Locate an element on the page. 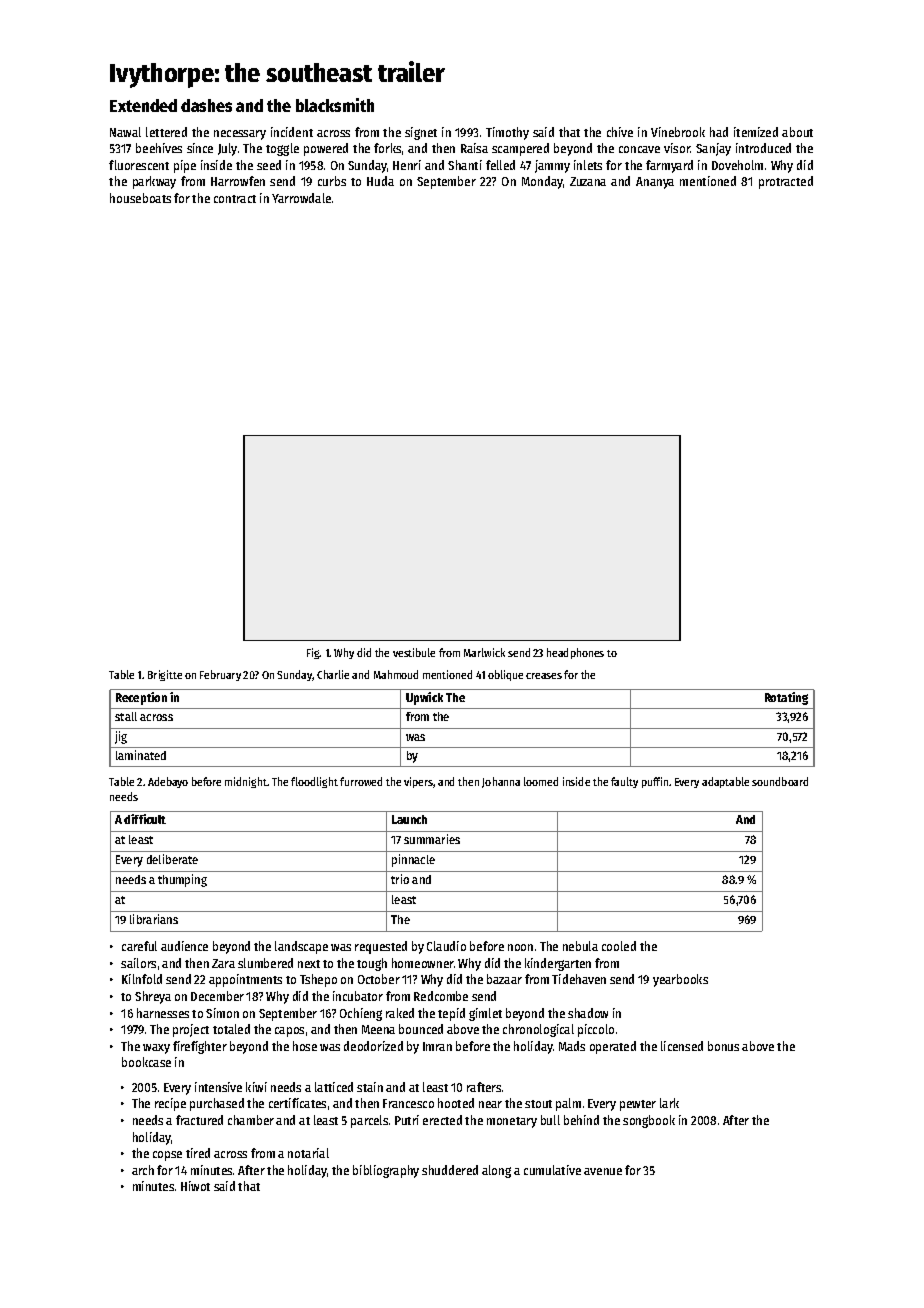 This document has width=924, height=1308. contract is located at coordinates (235, 199).
